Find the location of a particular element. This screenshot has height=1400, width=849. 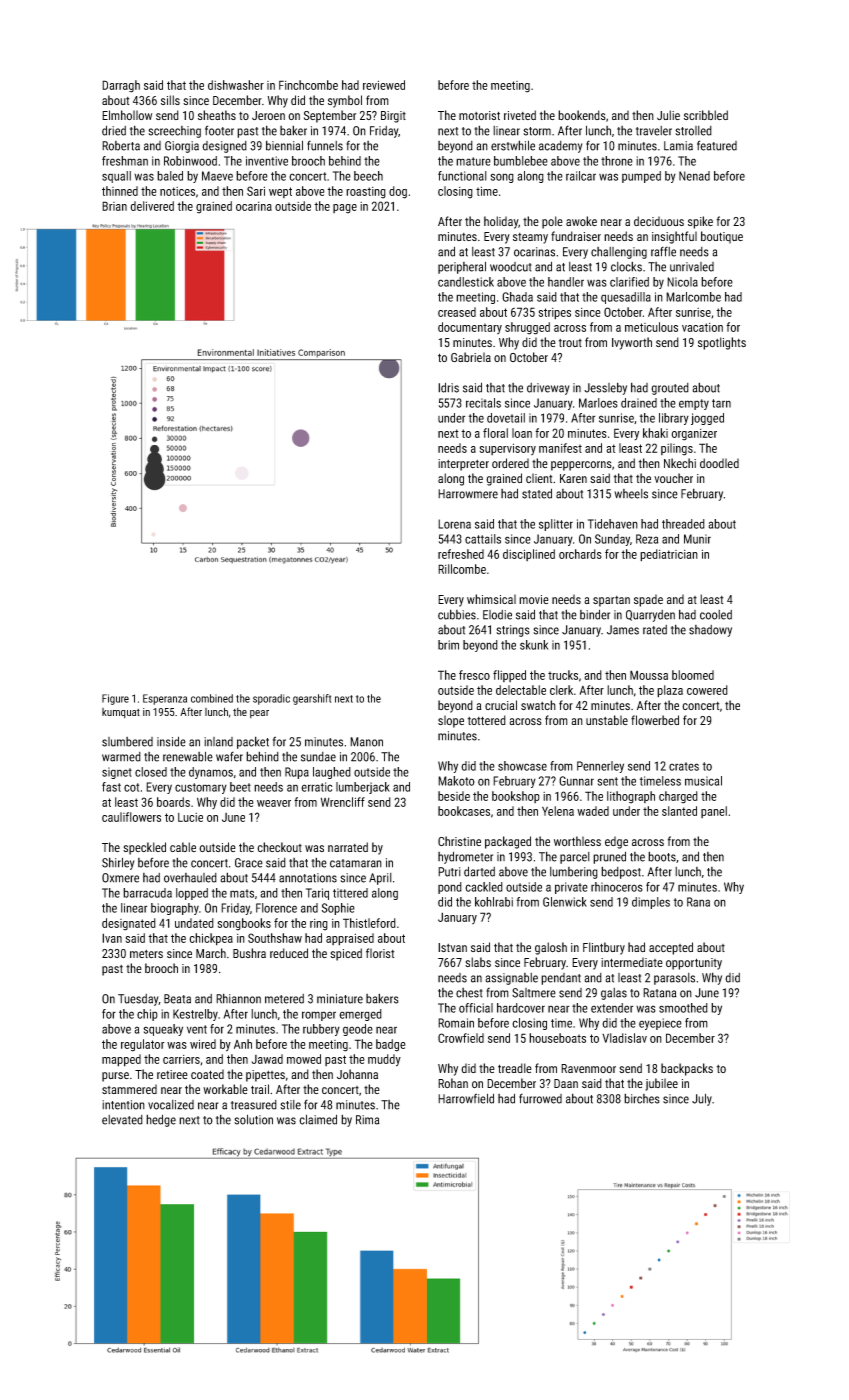

furrowed is located at coordinates (540, 1098).
